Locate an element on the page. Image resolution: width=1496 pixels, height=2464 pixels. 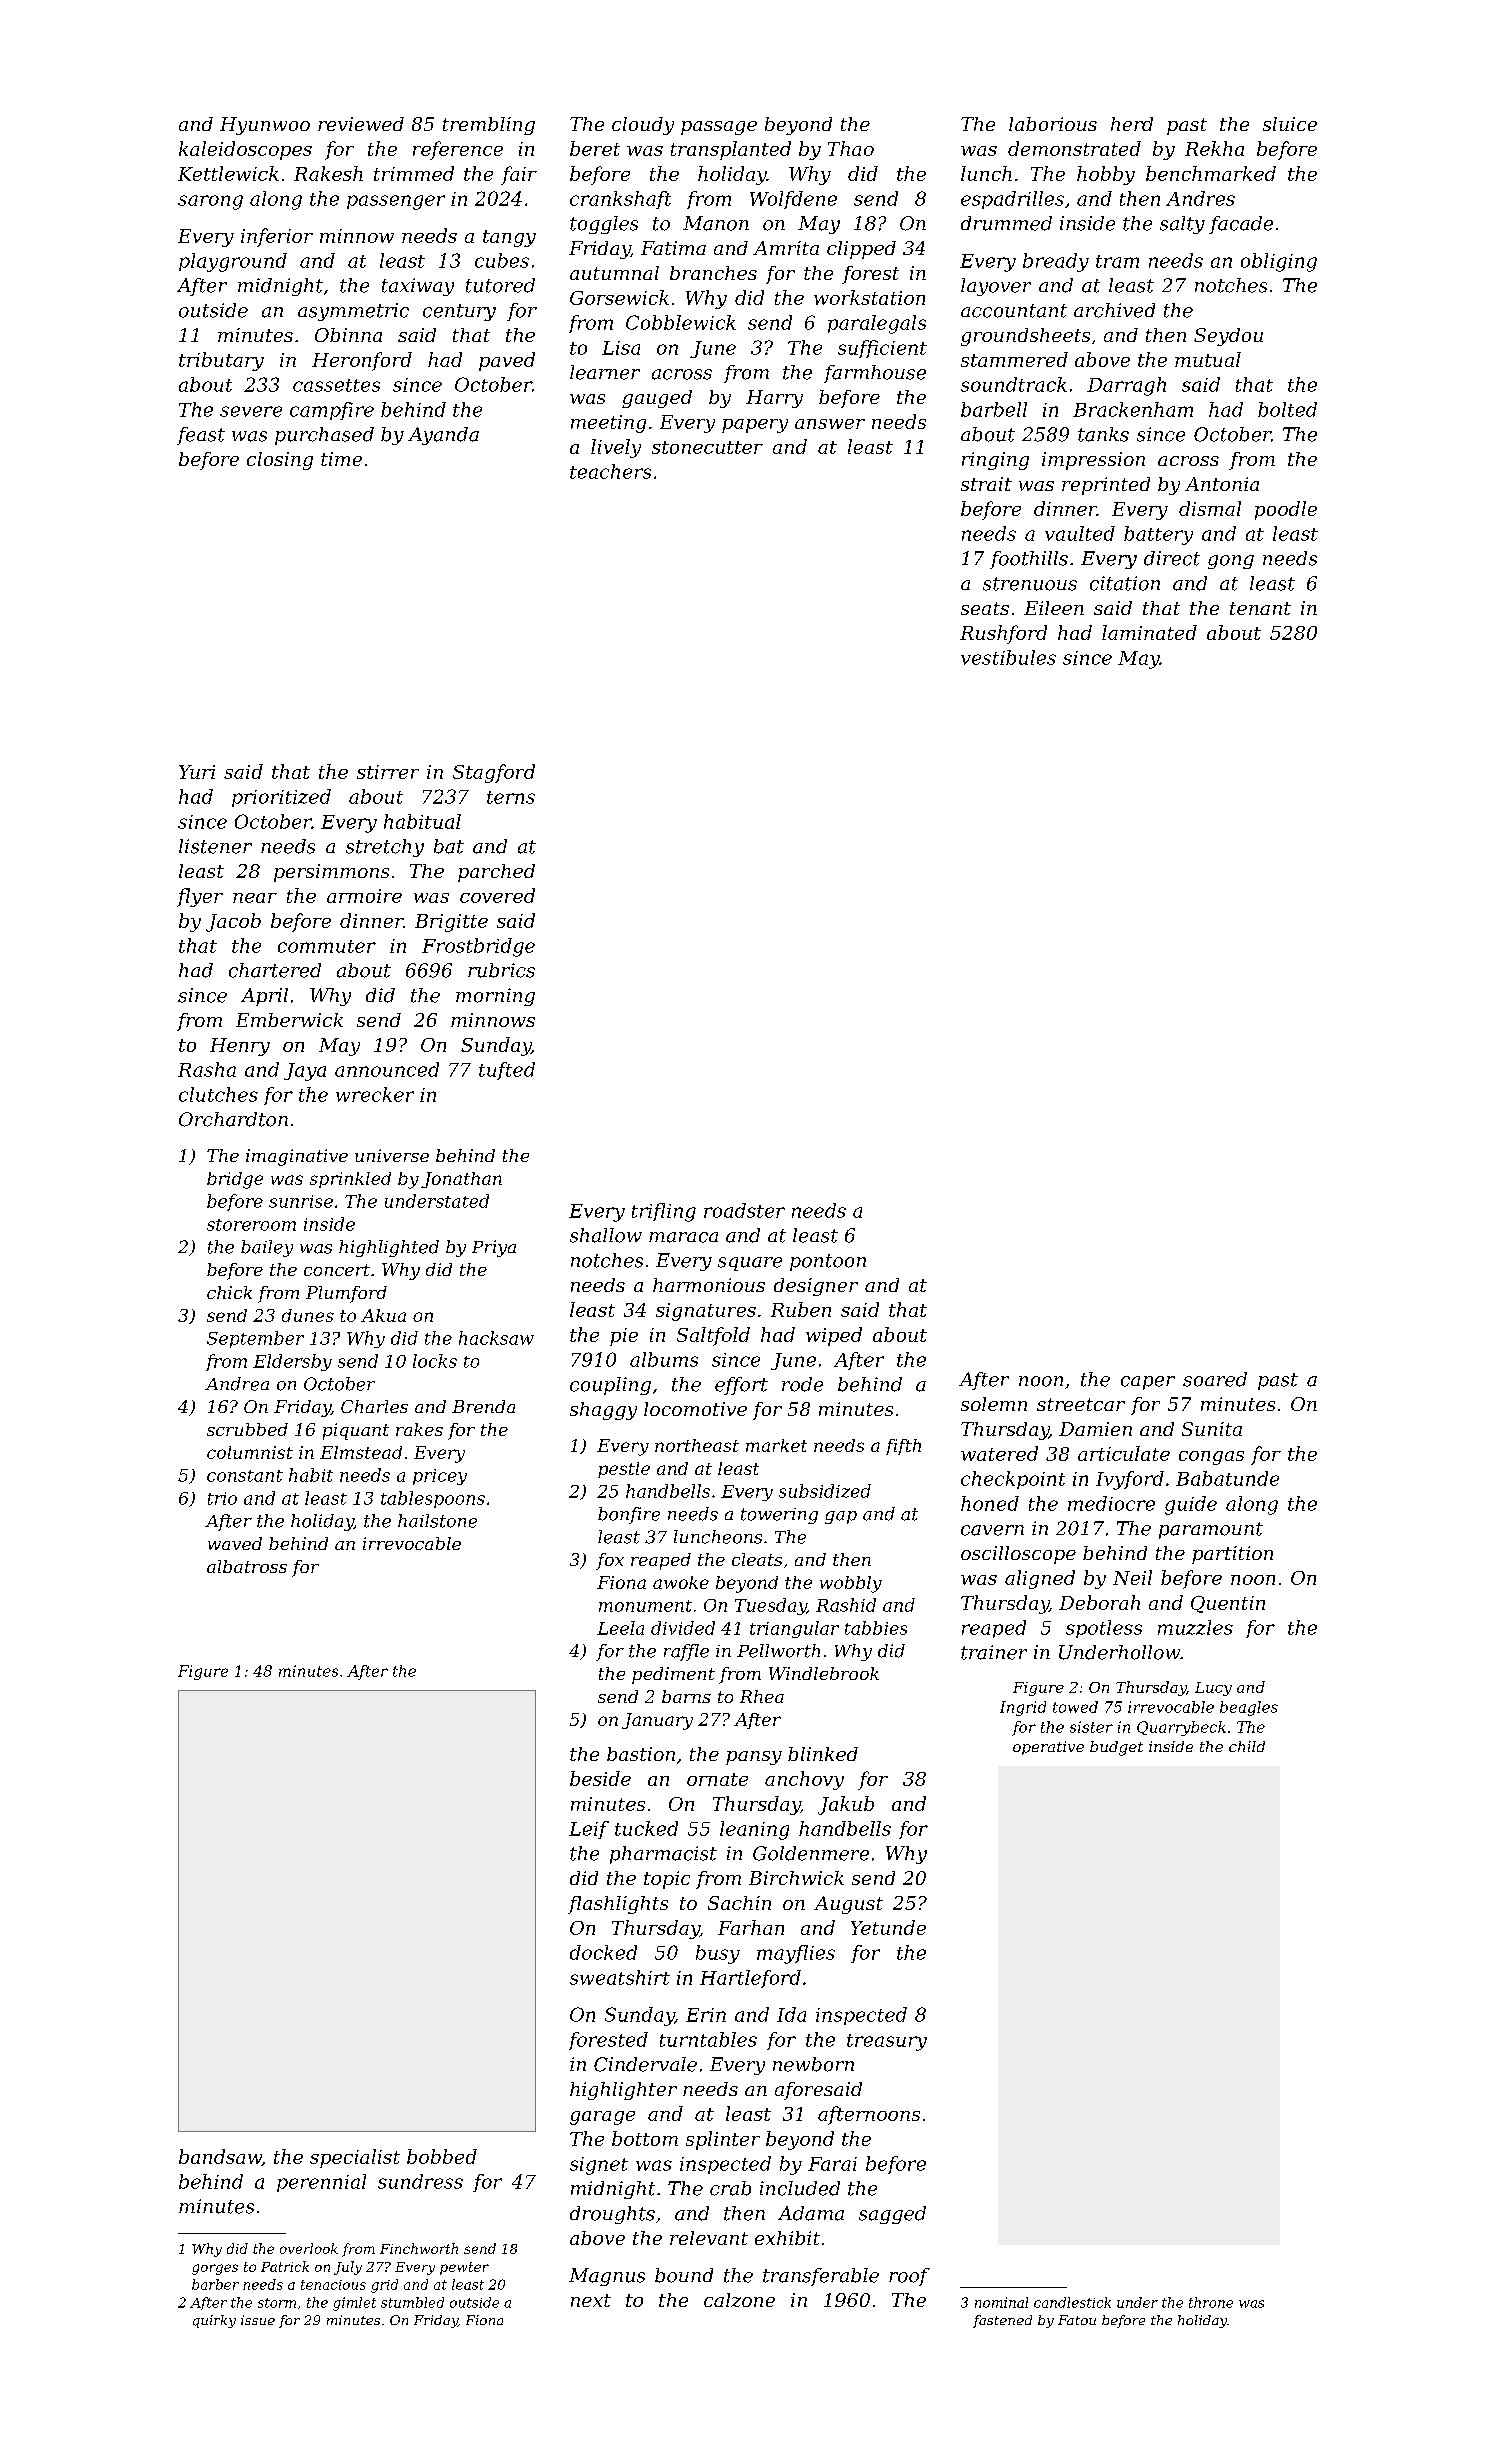
Hyunwoo is located at coordinates (265, 126).
